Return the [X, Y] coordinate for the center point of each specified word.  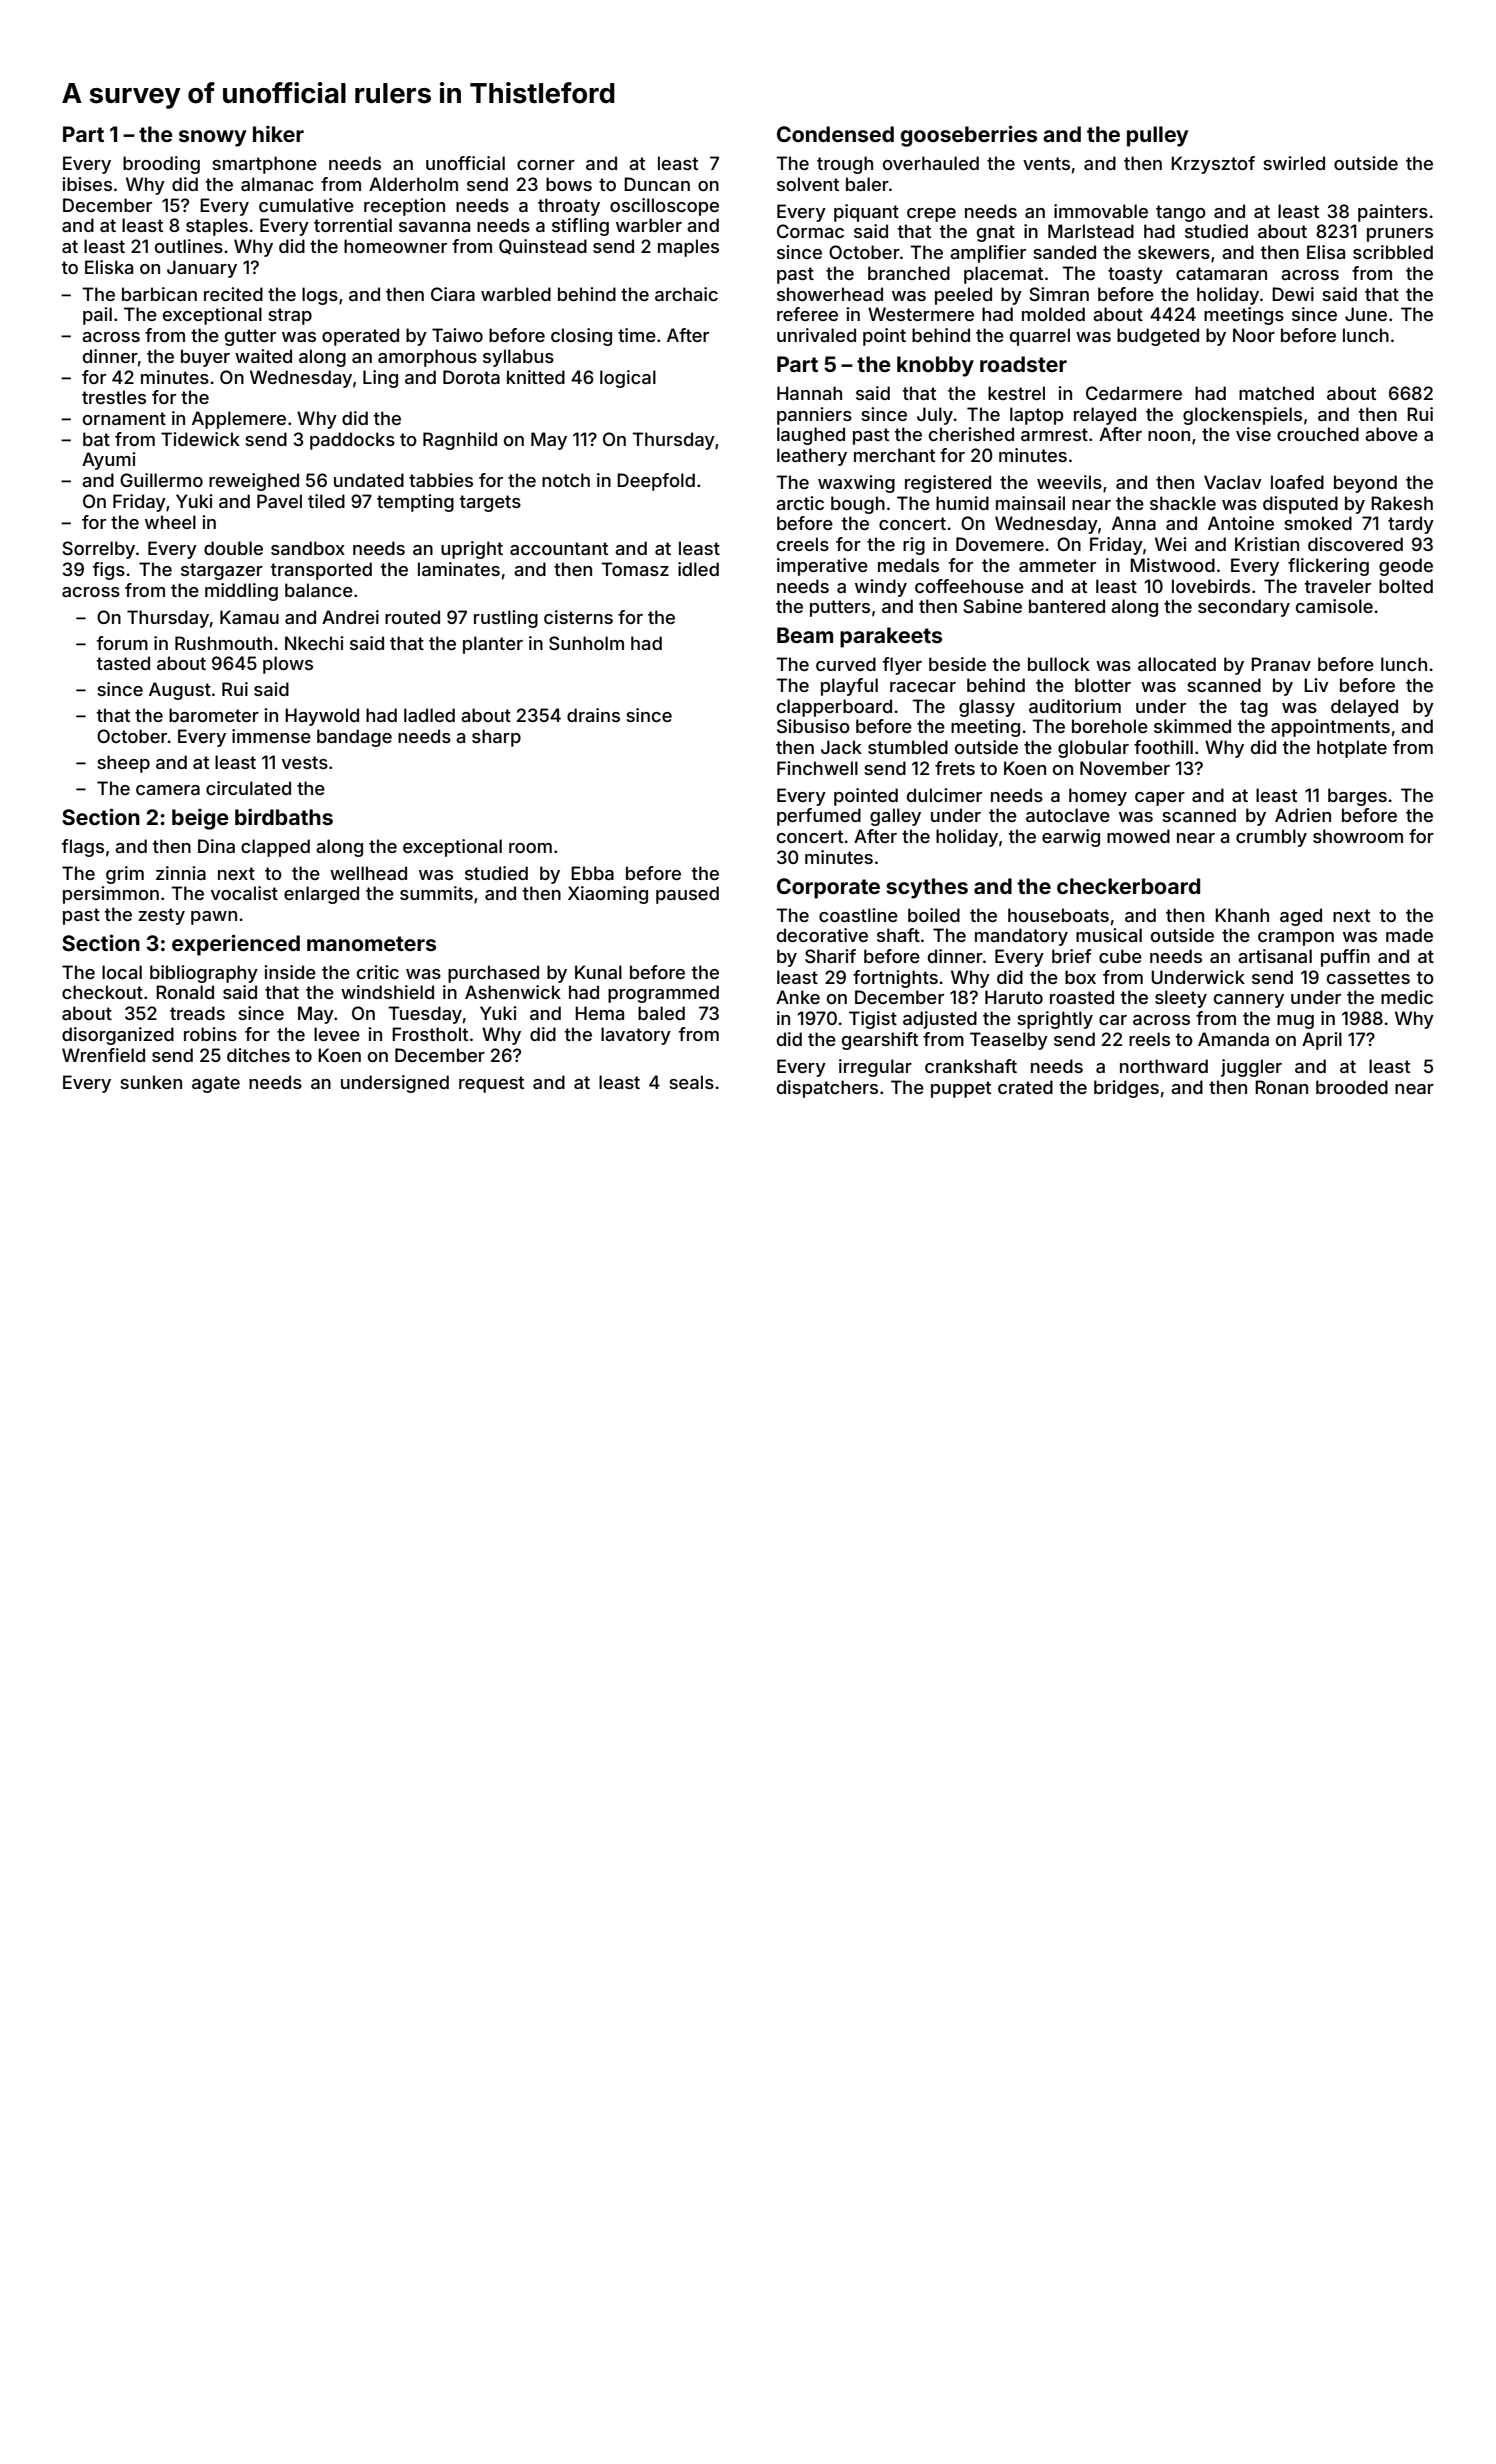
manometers [371, 943]
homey [1098, 797]
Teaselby [1009, 1041]
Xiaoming [608, 895]
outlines [189, 246]
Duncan [657, 184]
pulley [1158, 136]
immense [271, 736]
